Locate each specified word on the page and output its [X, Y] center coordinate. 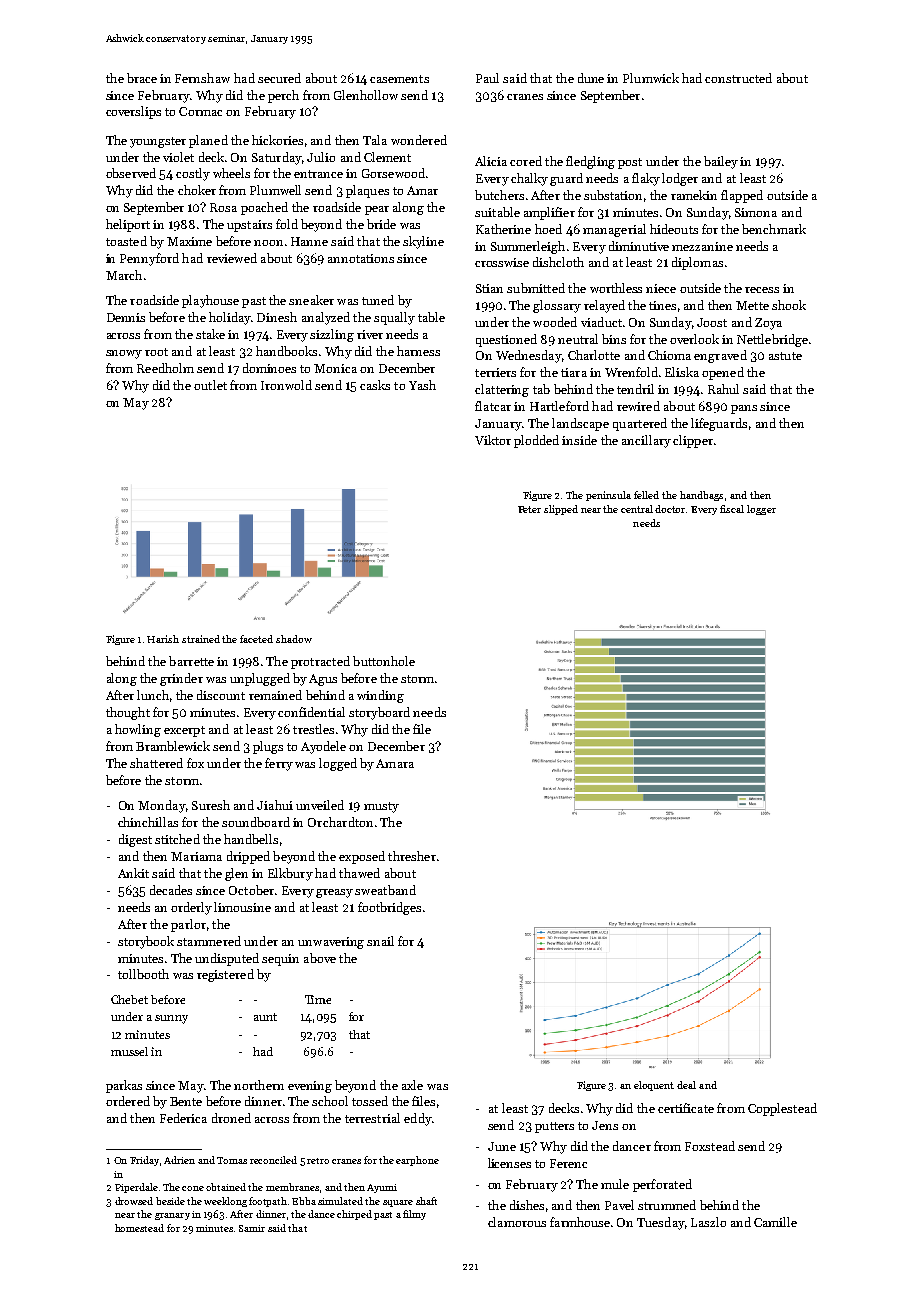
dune [591, 78]
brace [142, 78]
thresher [412, 856]
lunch [153, 695]
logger [761, 510]
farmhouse [580, 1222]
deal [686, 1085]
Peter [529, 509]
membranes [292, 1187]
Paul [487, 78]
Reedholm [165, 368]
